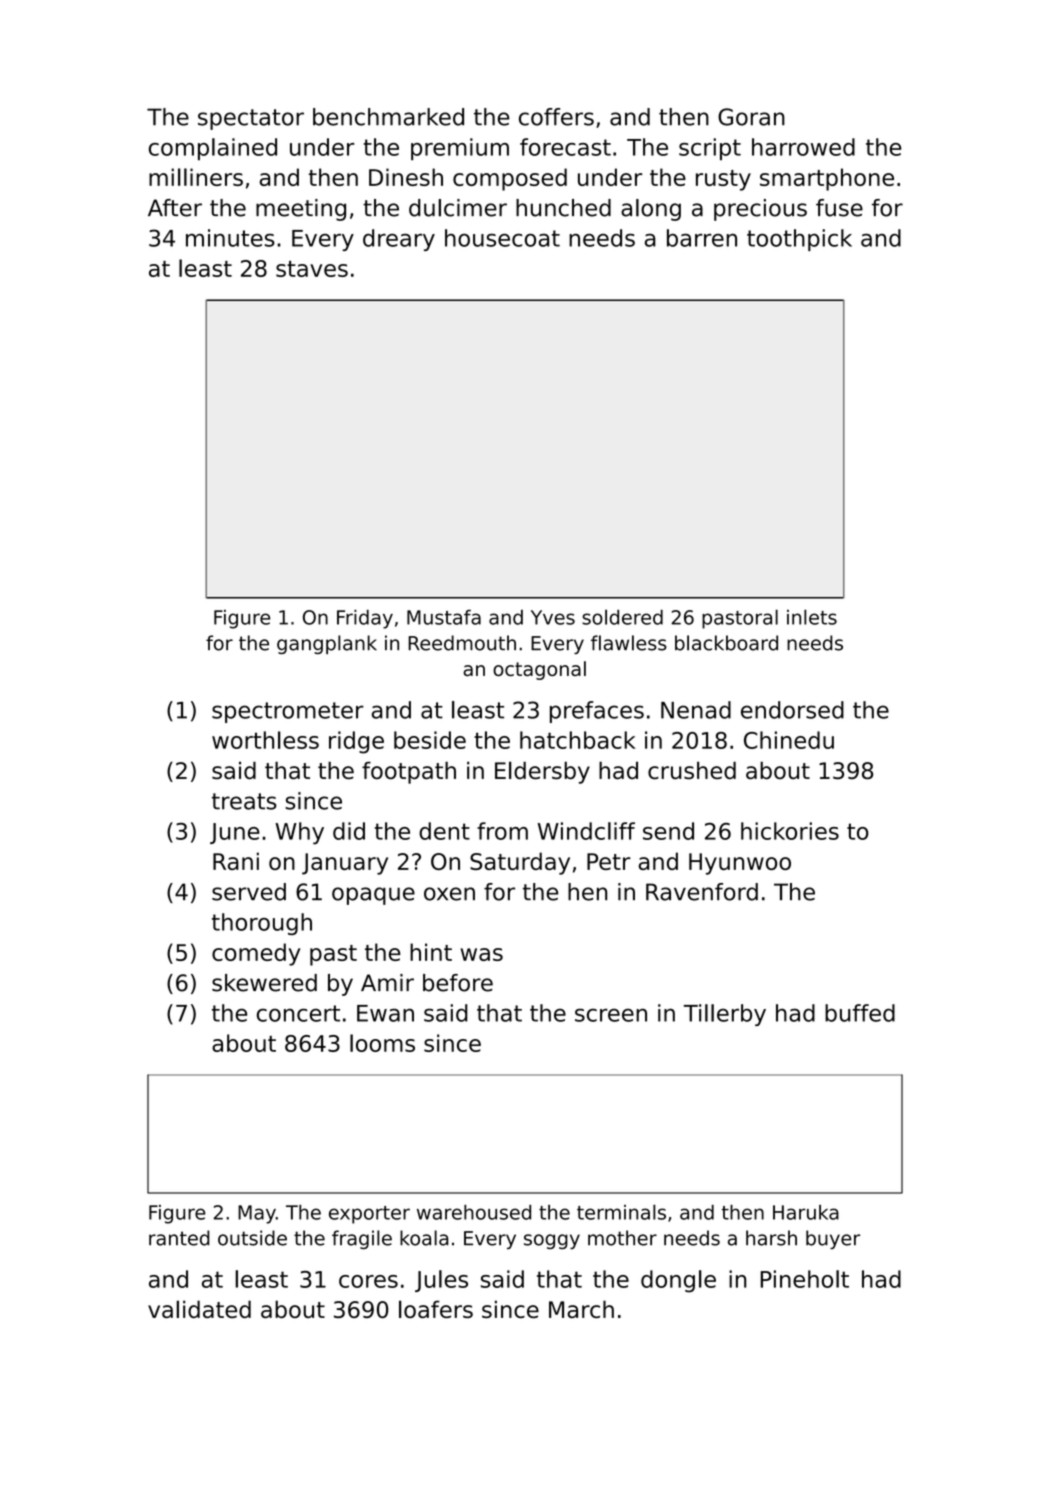 This page has width=1050, height=1491. I want to click on spectator, so click(251, 119).
